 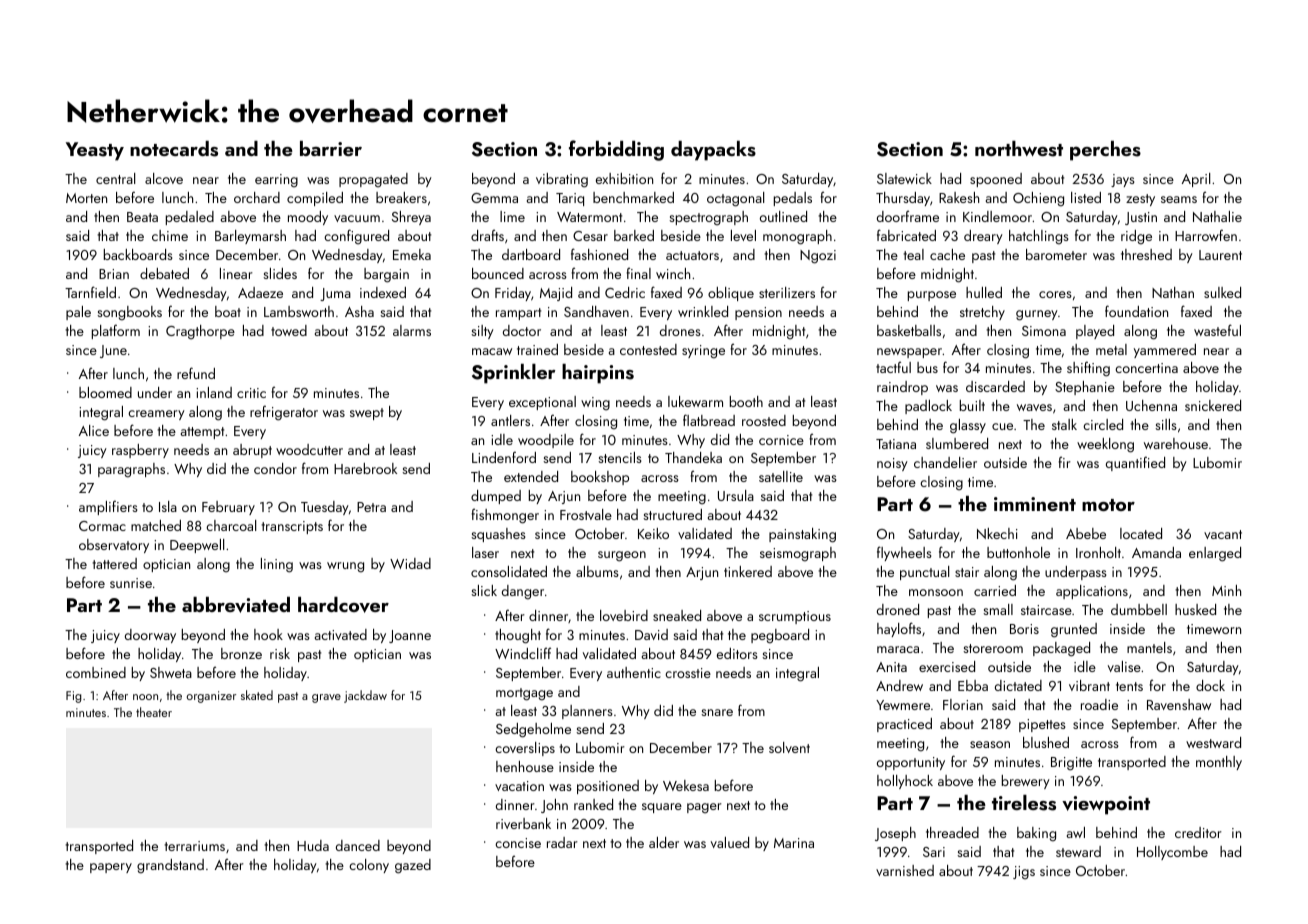 I want to click on northwest, so click(x=1019, y=149).
